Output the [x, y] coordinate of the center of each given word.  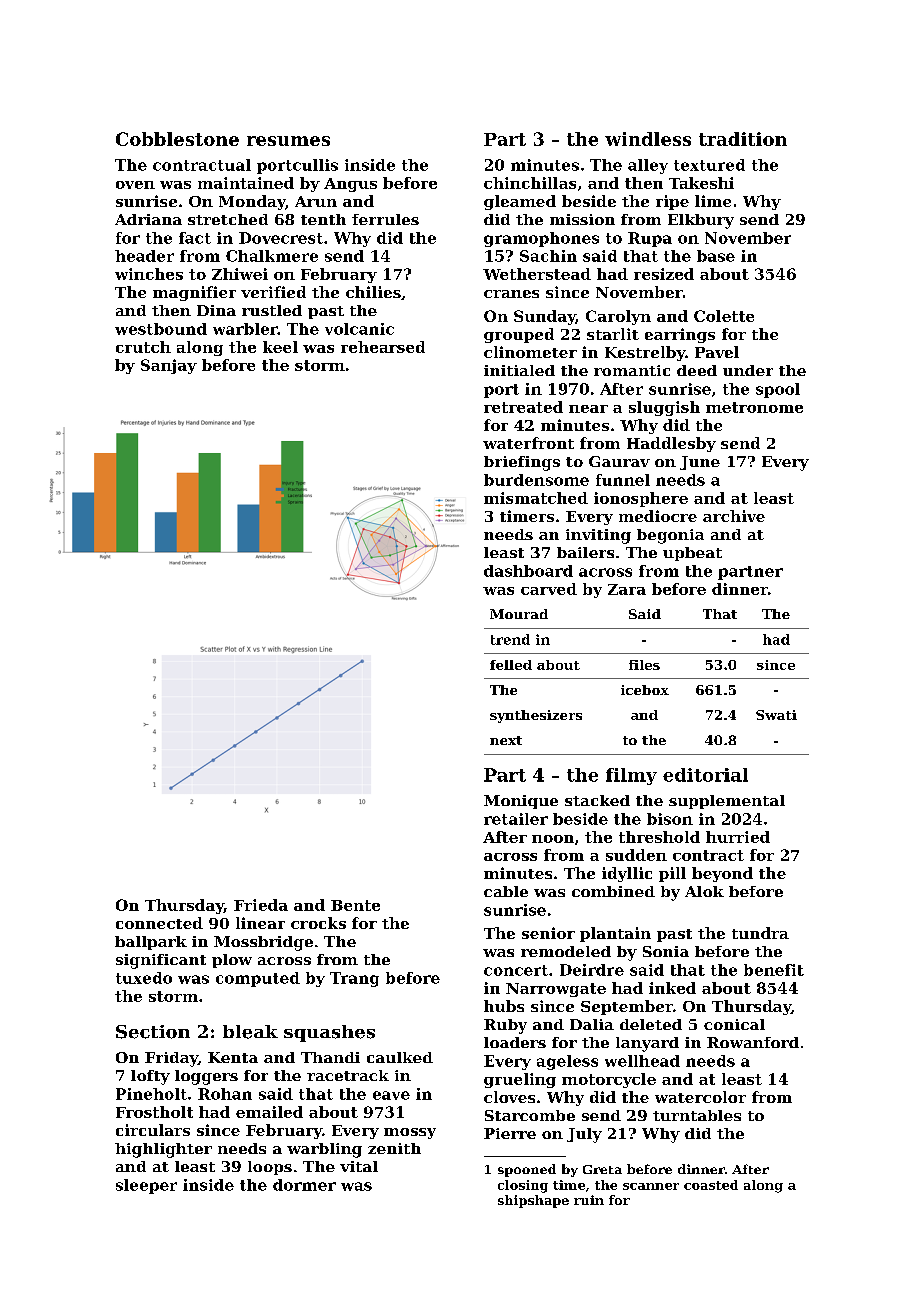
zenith [394, 1148]
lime [713, 201]
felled [511, 665]
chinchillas [530, 183]
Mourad [519, 614]
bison [670, 819]
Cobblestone [177, 139]
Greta [602, 1169]
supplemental [727, 802]
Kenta [233, 1057]
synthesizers [536, 716]
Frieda [261, 905]
